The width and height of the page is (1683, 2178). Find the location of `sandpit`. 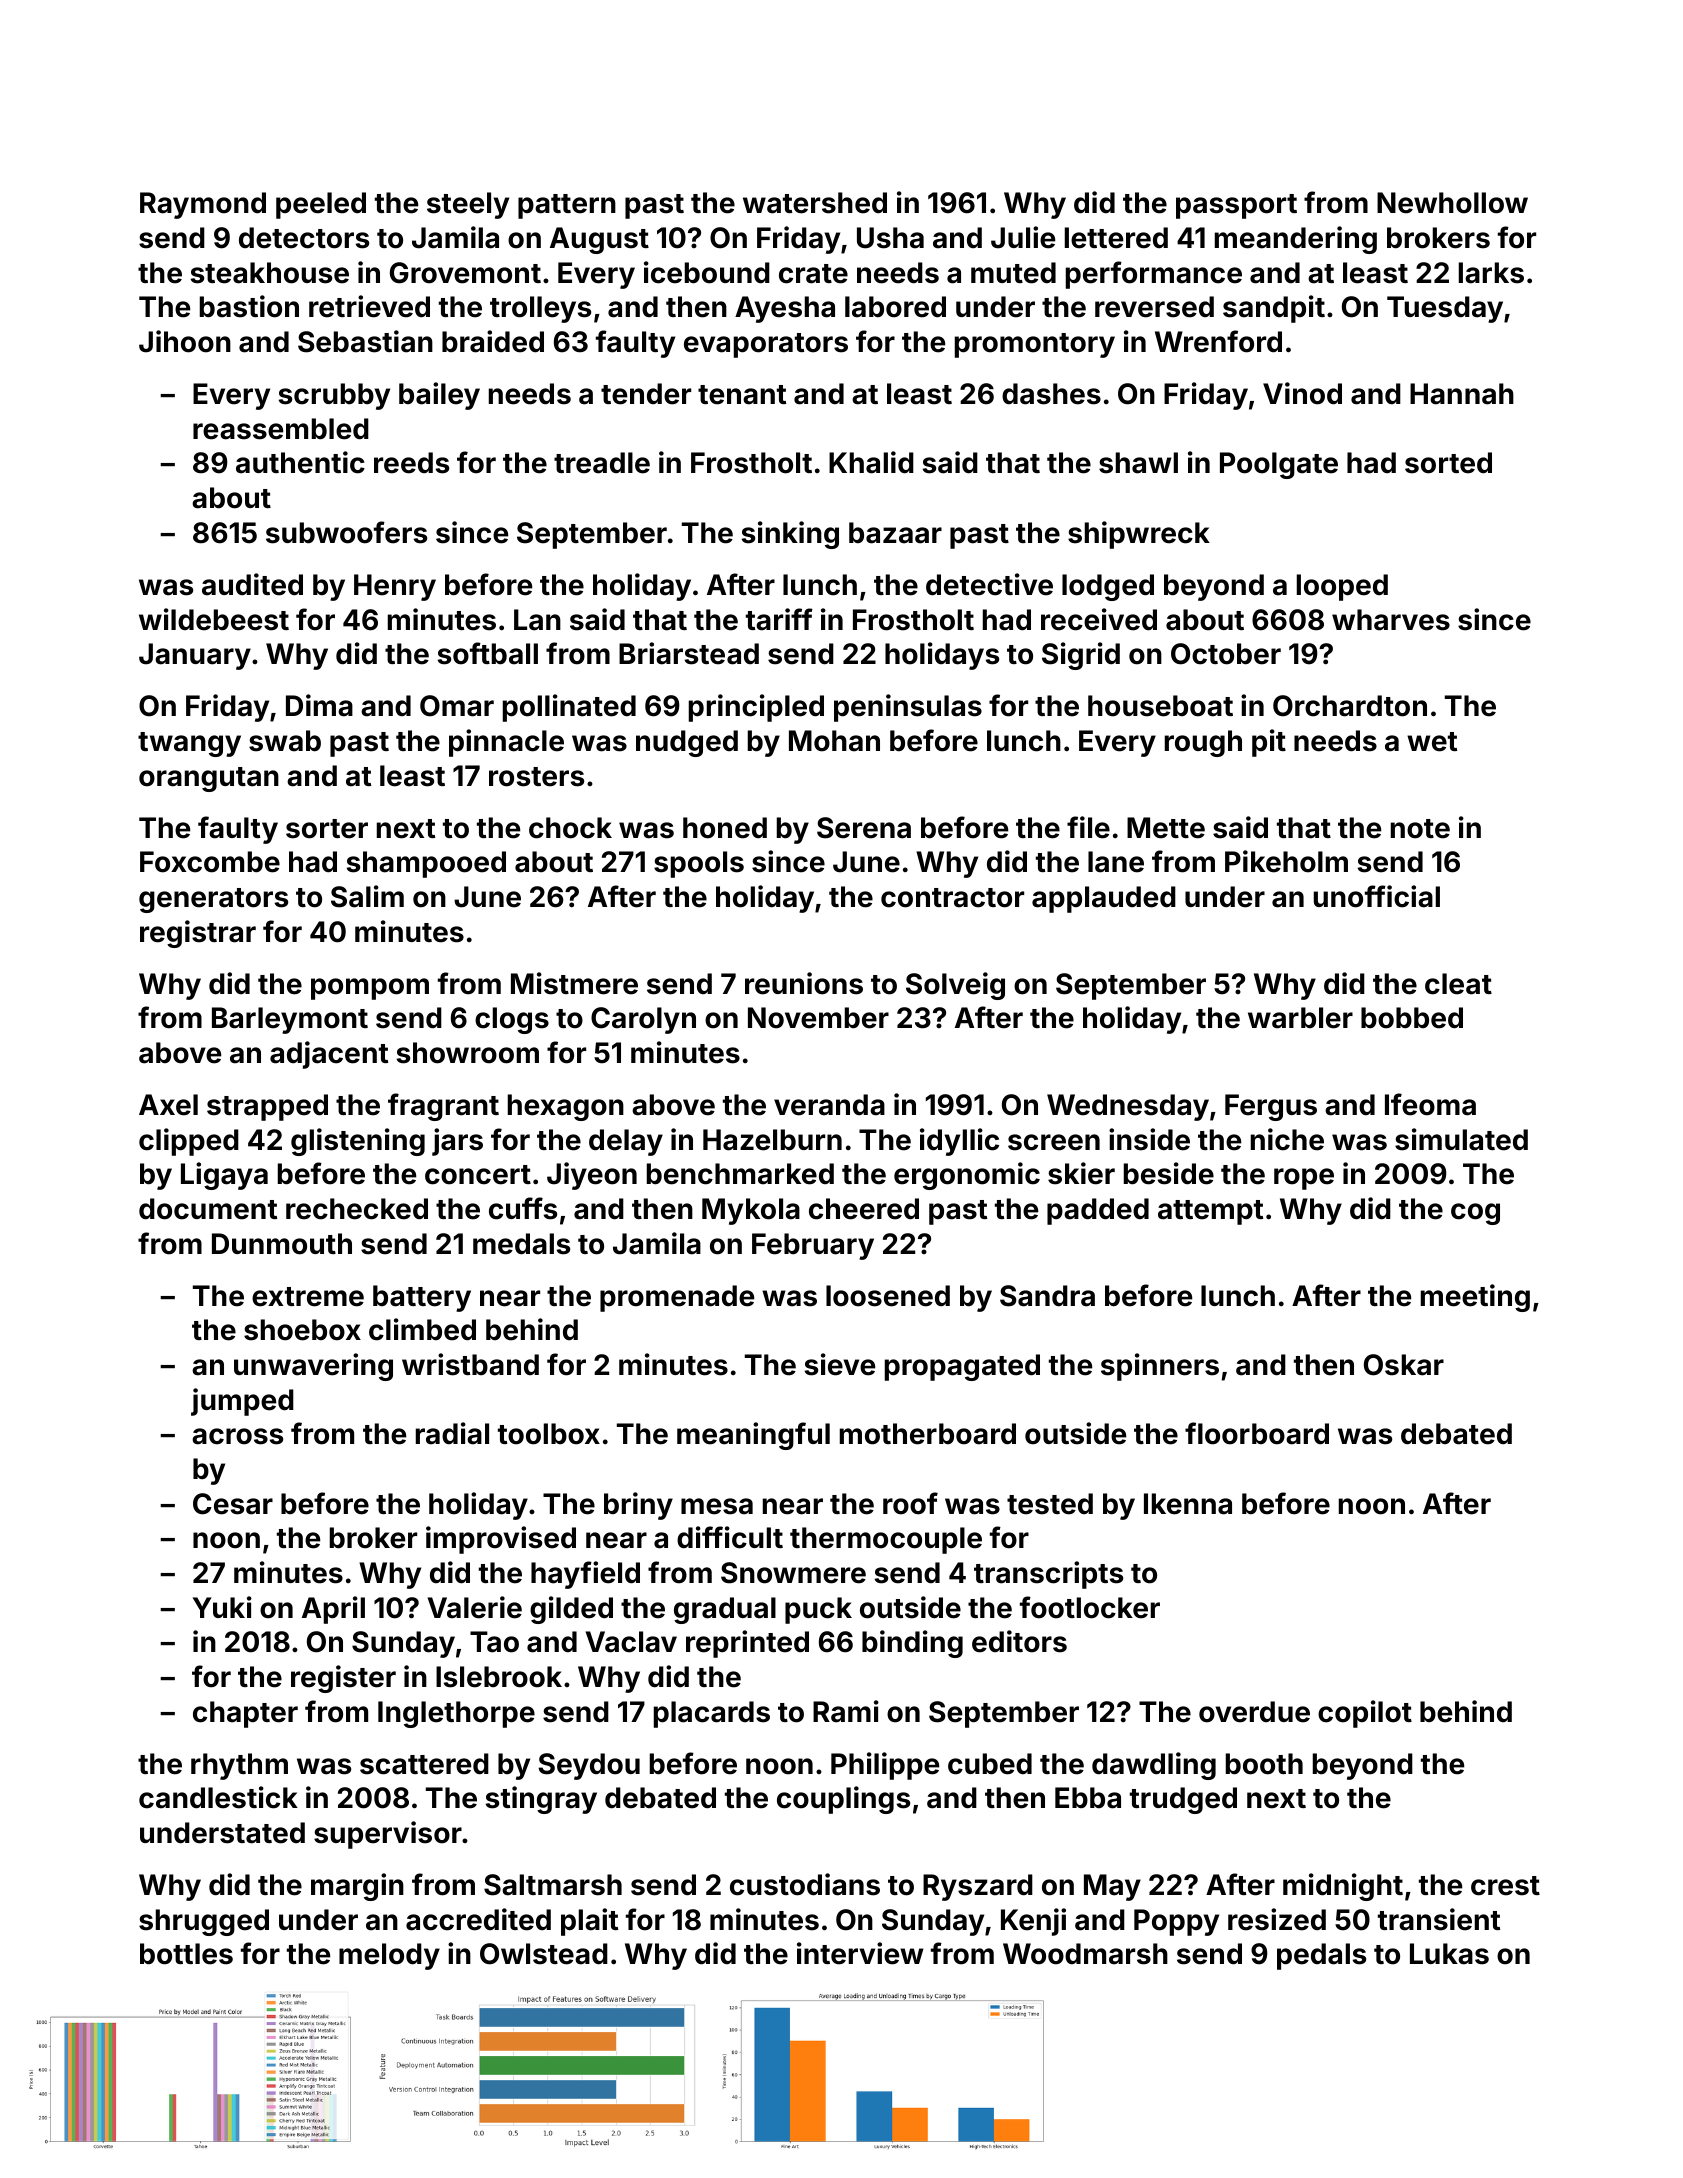

sandpit is located at coordinates (1274, 309).
